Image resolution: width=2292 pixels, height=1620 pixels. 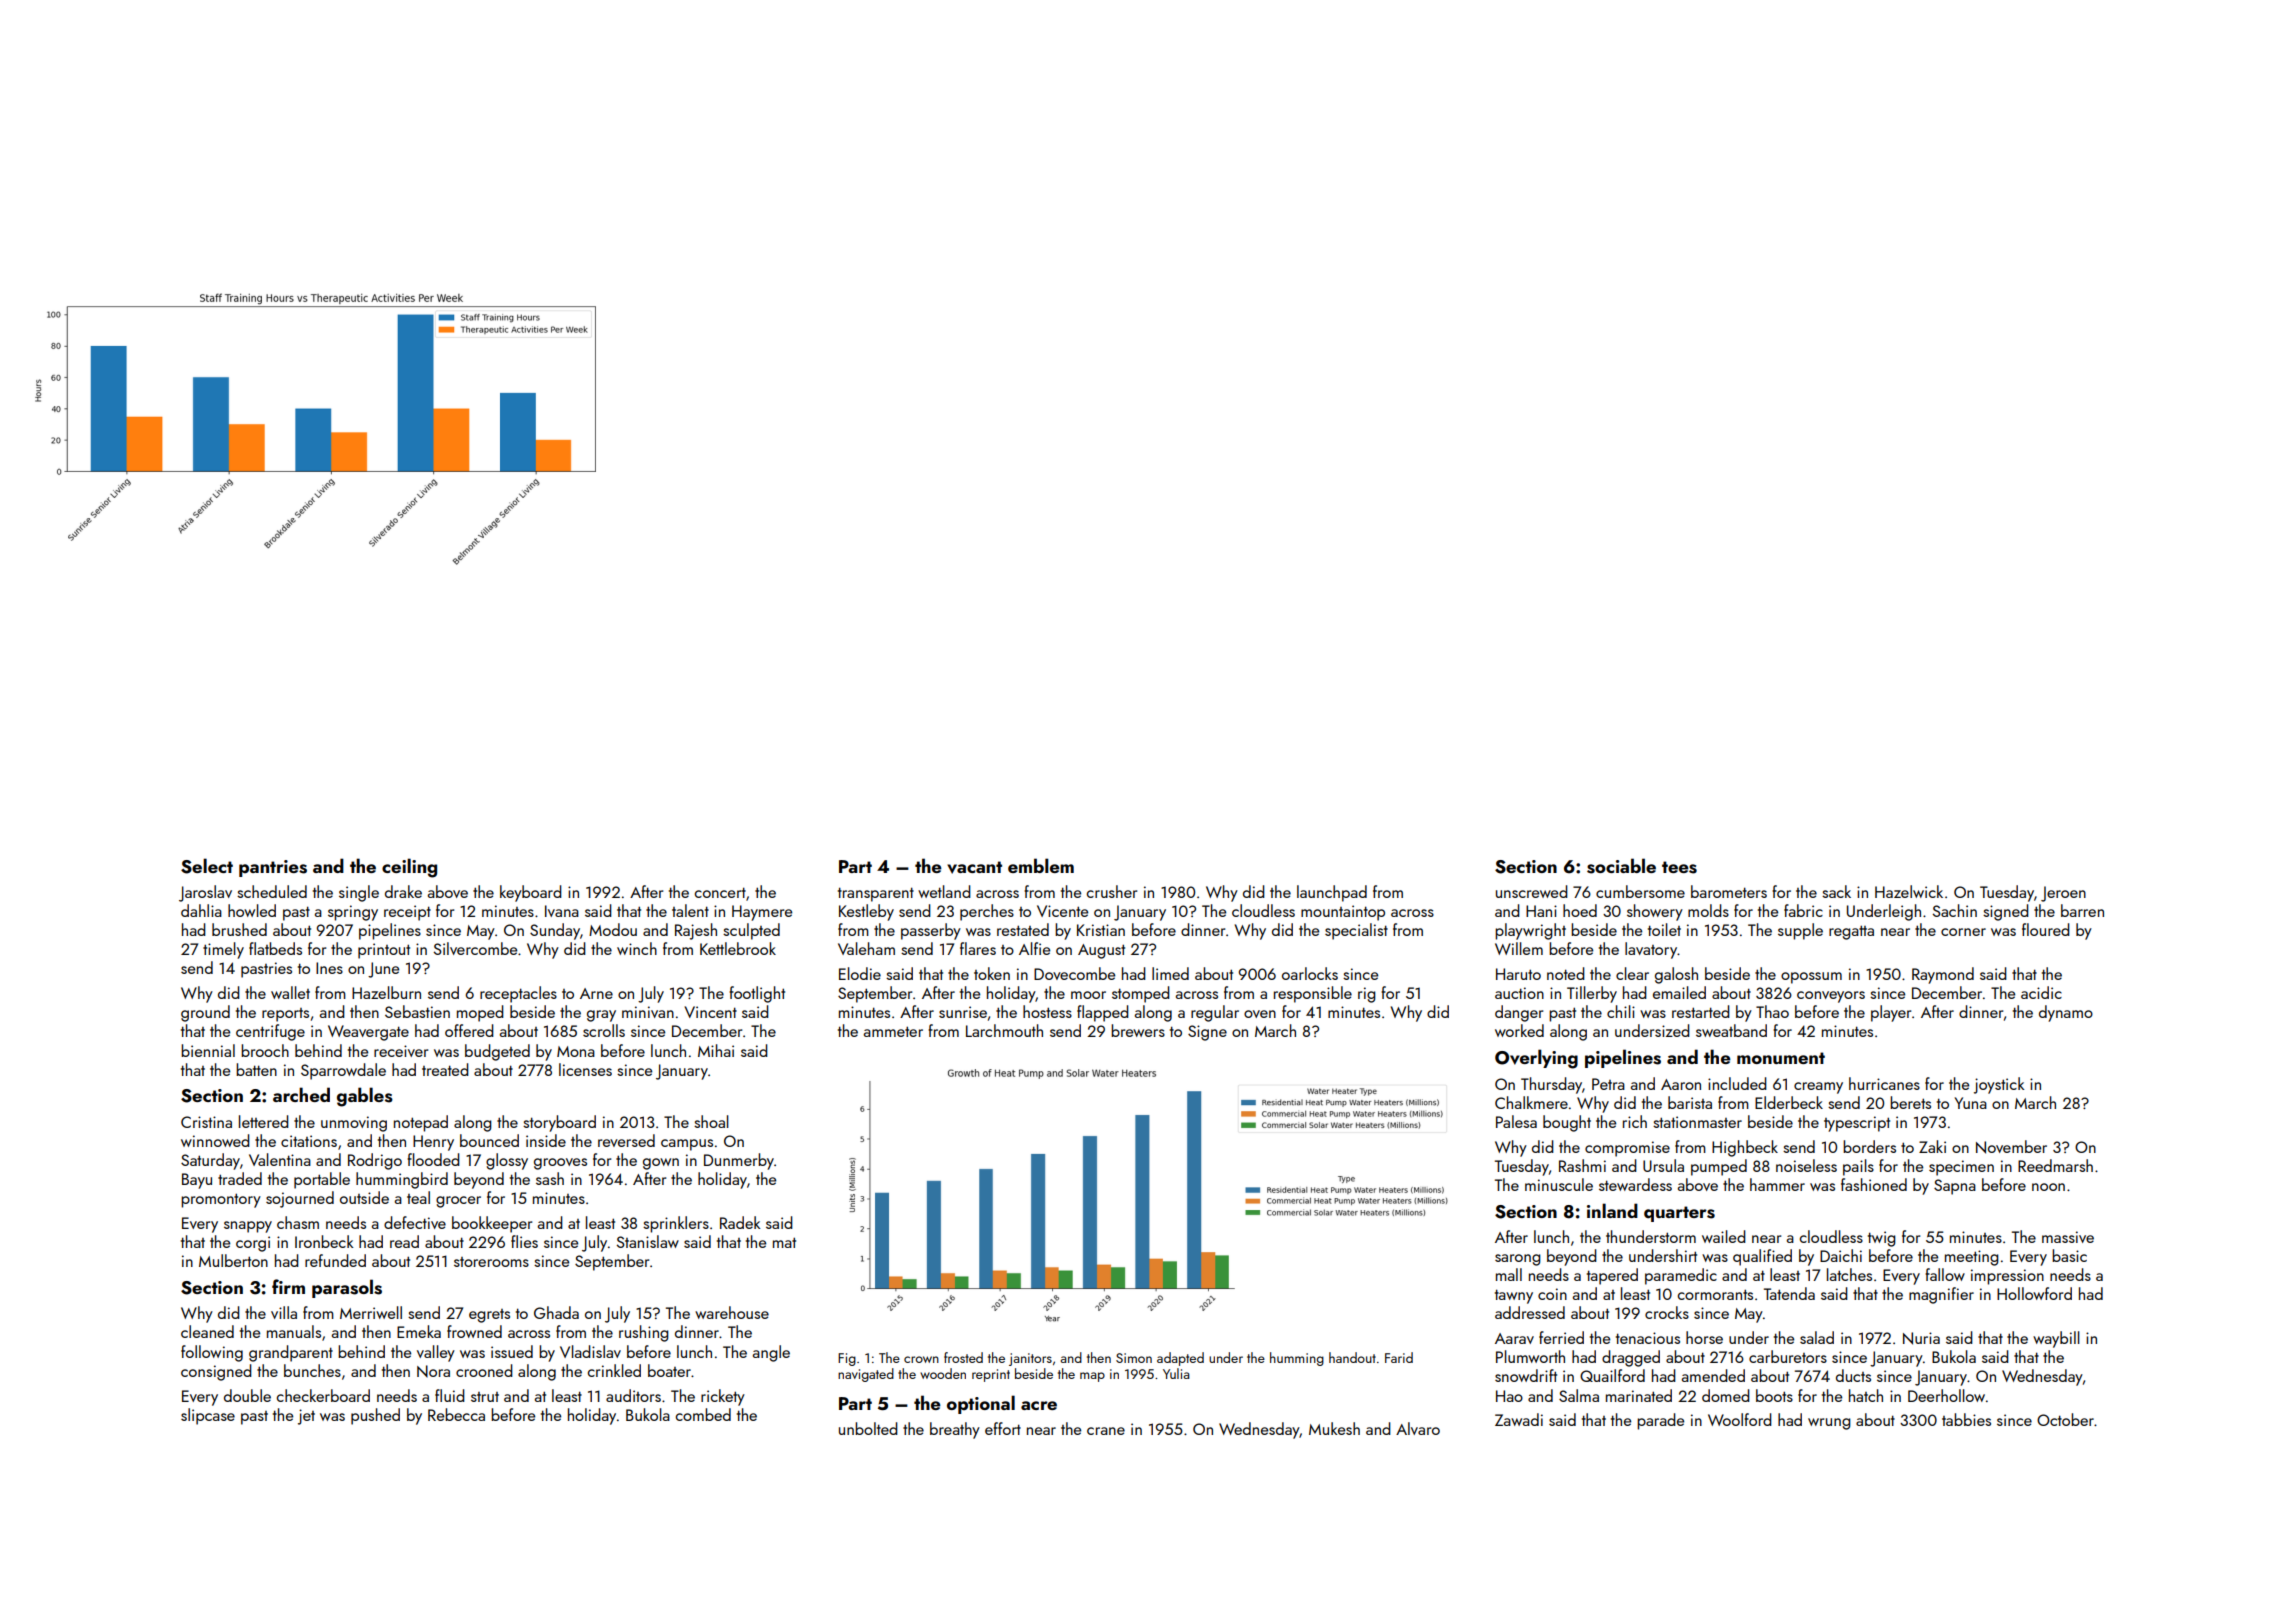 What do you see at coordinates (1134, 1358) in the screenshot?
I see `Simon` at bounding box center [1134, 1358].
